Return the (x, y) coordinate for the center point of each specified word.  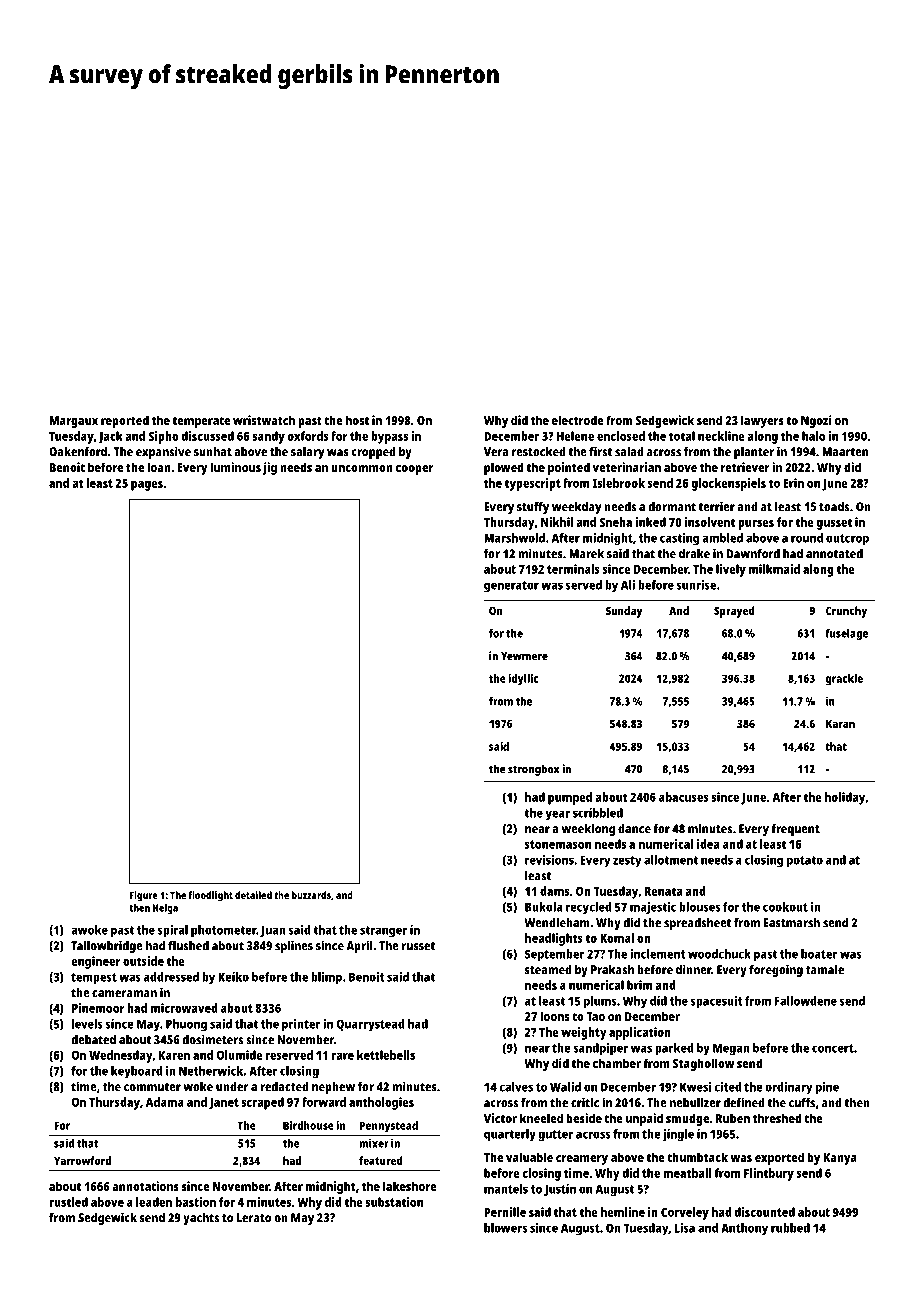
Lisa (685, 1228)
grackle (844, 680)
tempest (94, 979)
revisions (549, 860)
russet (418, 946)
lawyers (762, 421)
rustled (68, 1202)
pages (147, 486)
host (357, 420)
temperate (201, 422)
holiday (845, 798)
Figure (144, 896)
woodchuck (719, 954)
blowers (505, 1228)
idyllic (523, 680)
